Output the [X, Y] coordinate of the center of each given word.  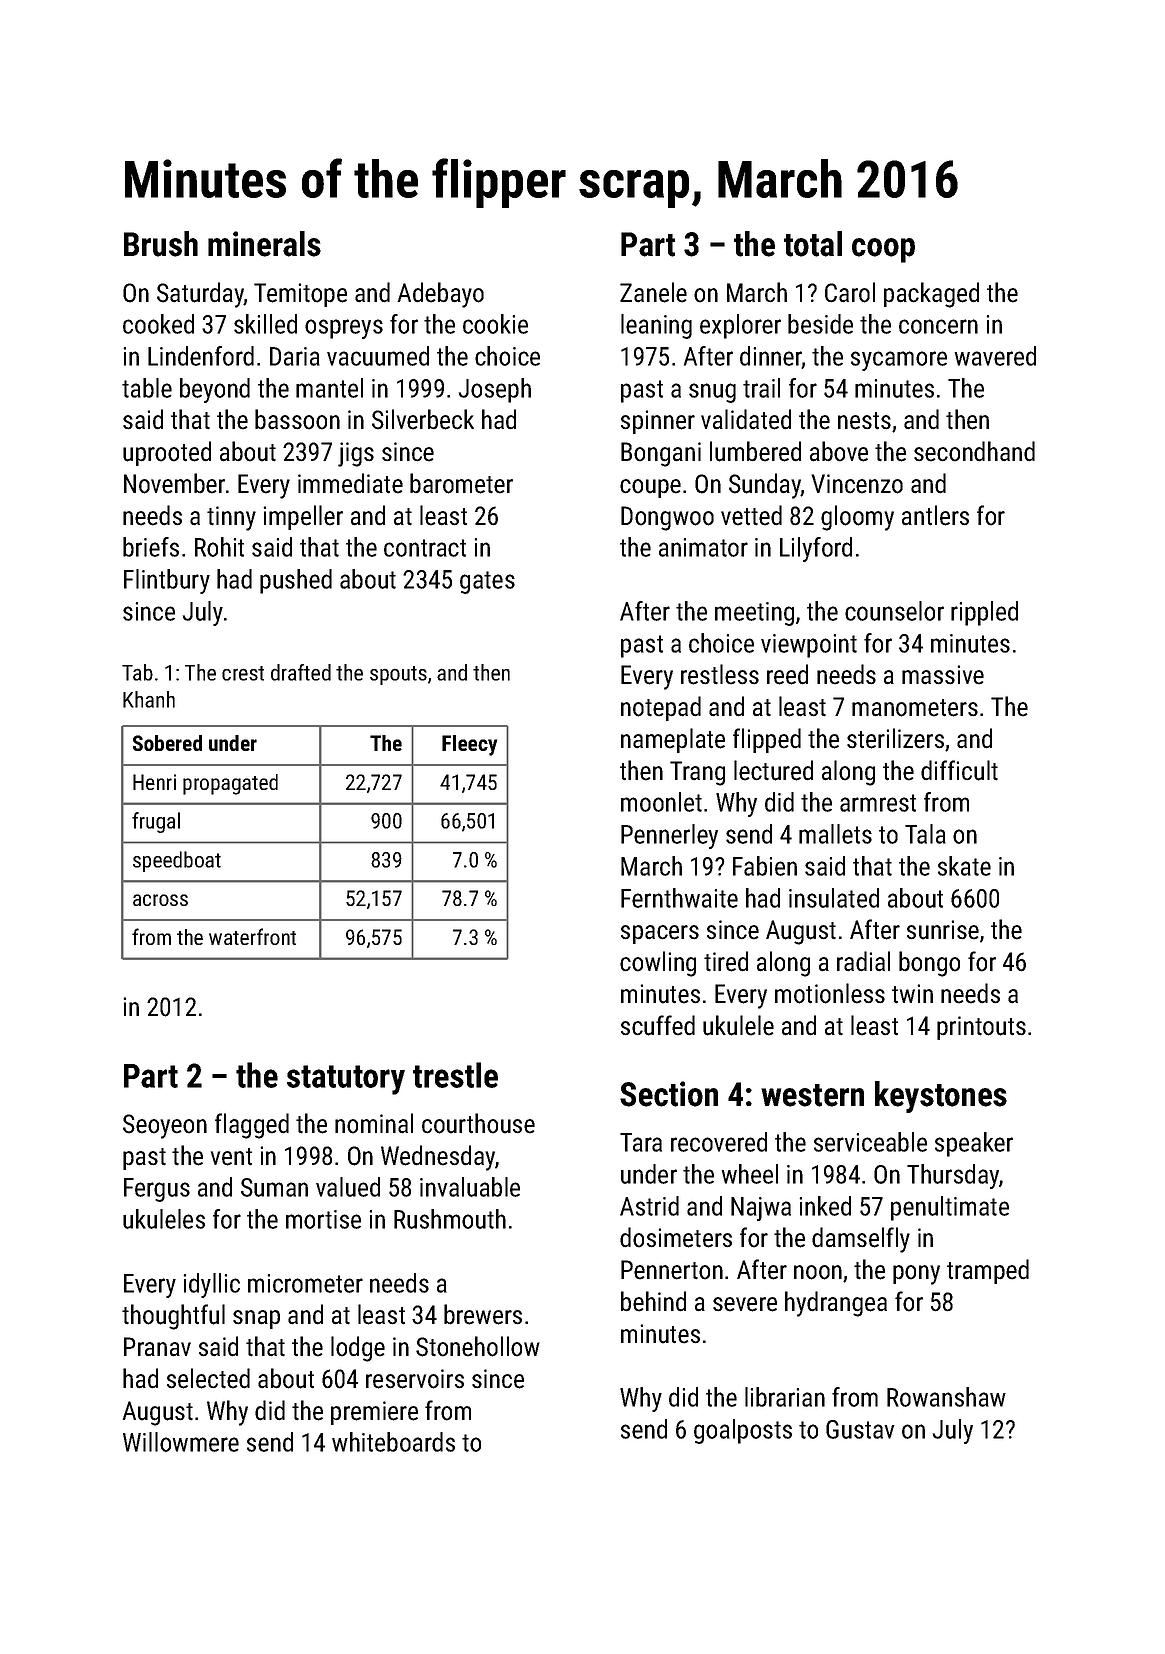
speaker [974, 1144]
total [813, 244]
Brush [161, 244]
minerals [264, 244]
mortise [323, 1219]
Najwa [761, 1209]
